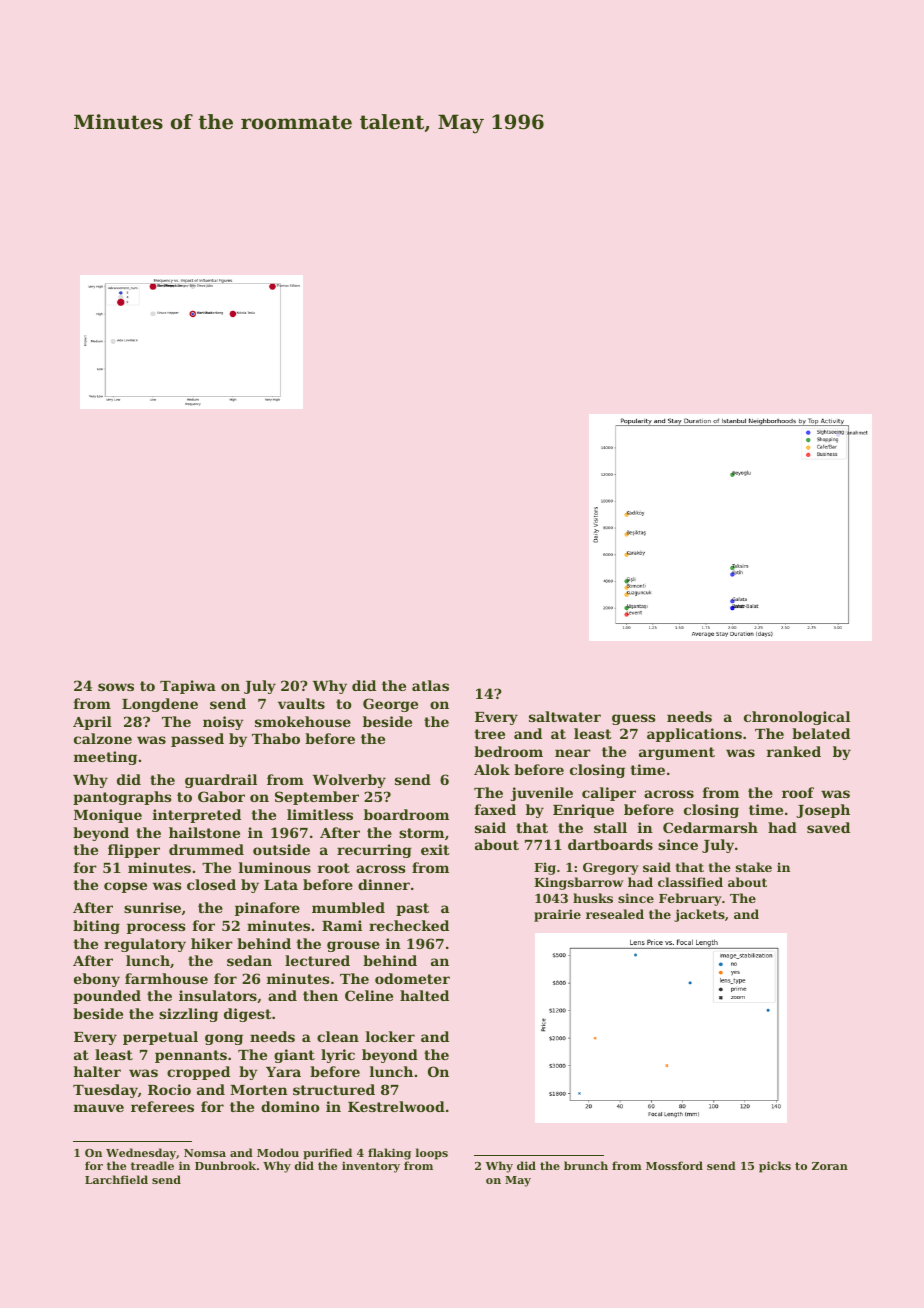 This document has width=924, height=1308. What do you see at coordinates (160, 705) in the document?
I see `Longdene` at bounding box center [160, 705].
